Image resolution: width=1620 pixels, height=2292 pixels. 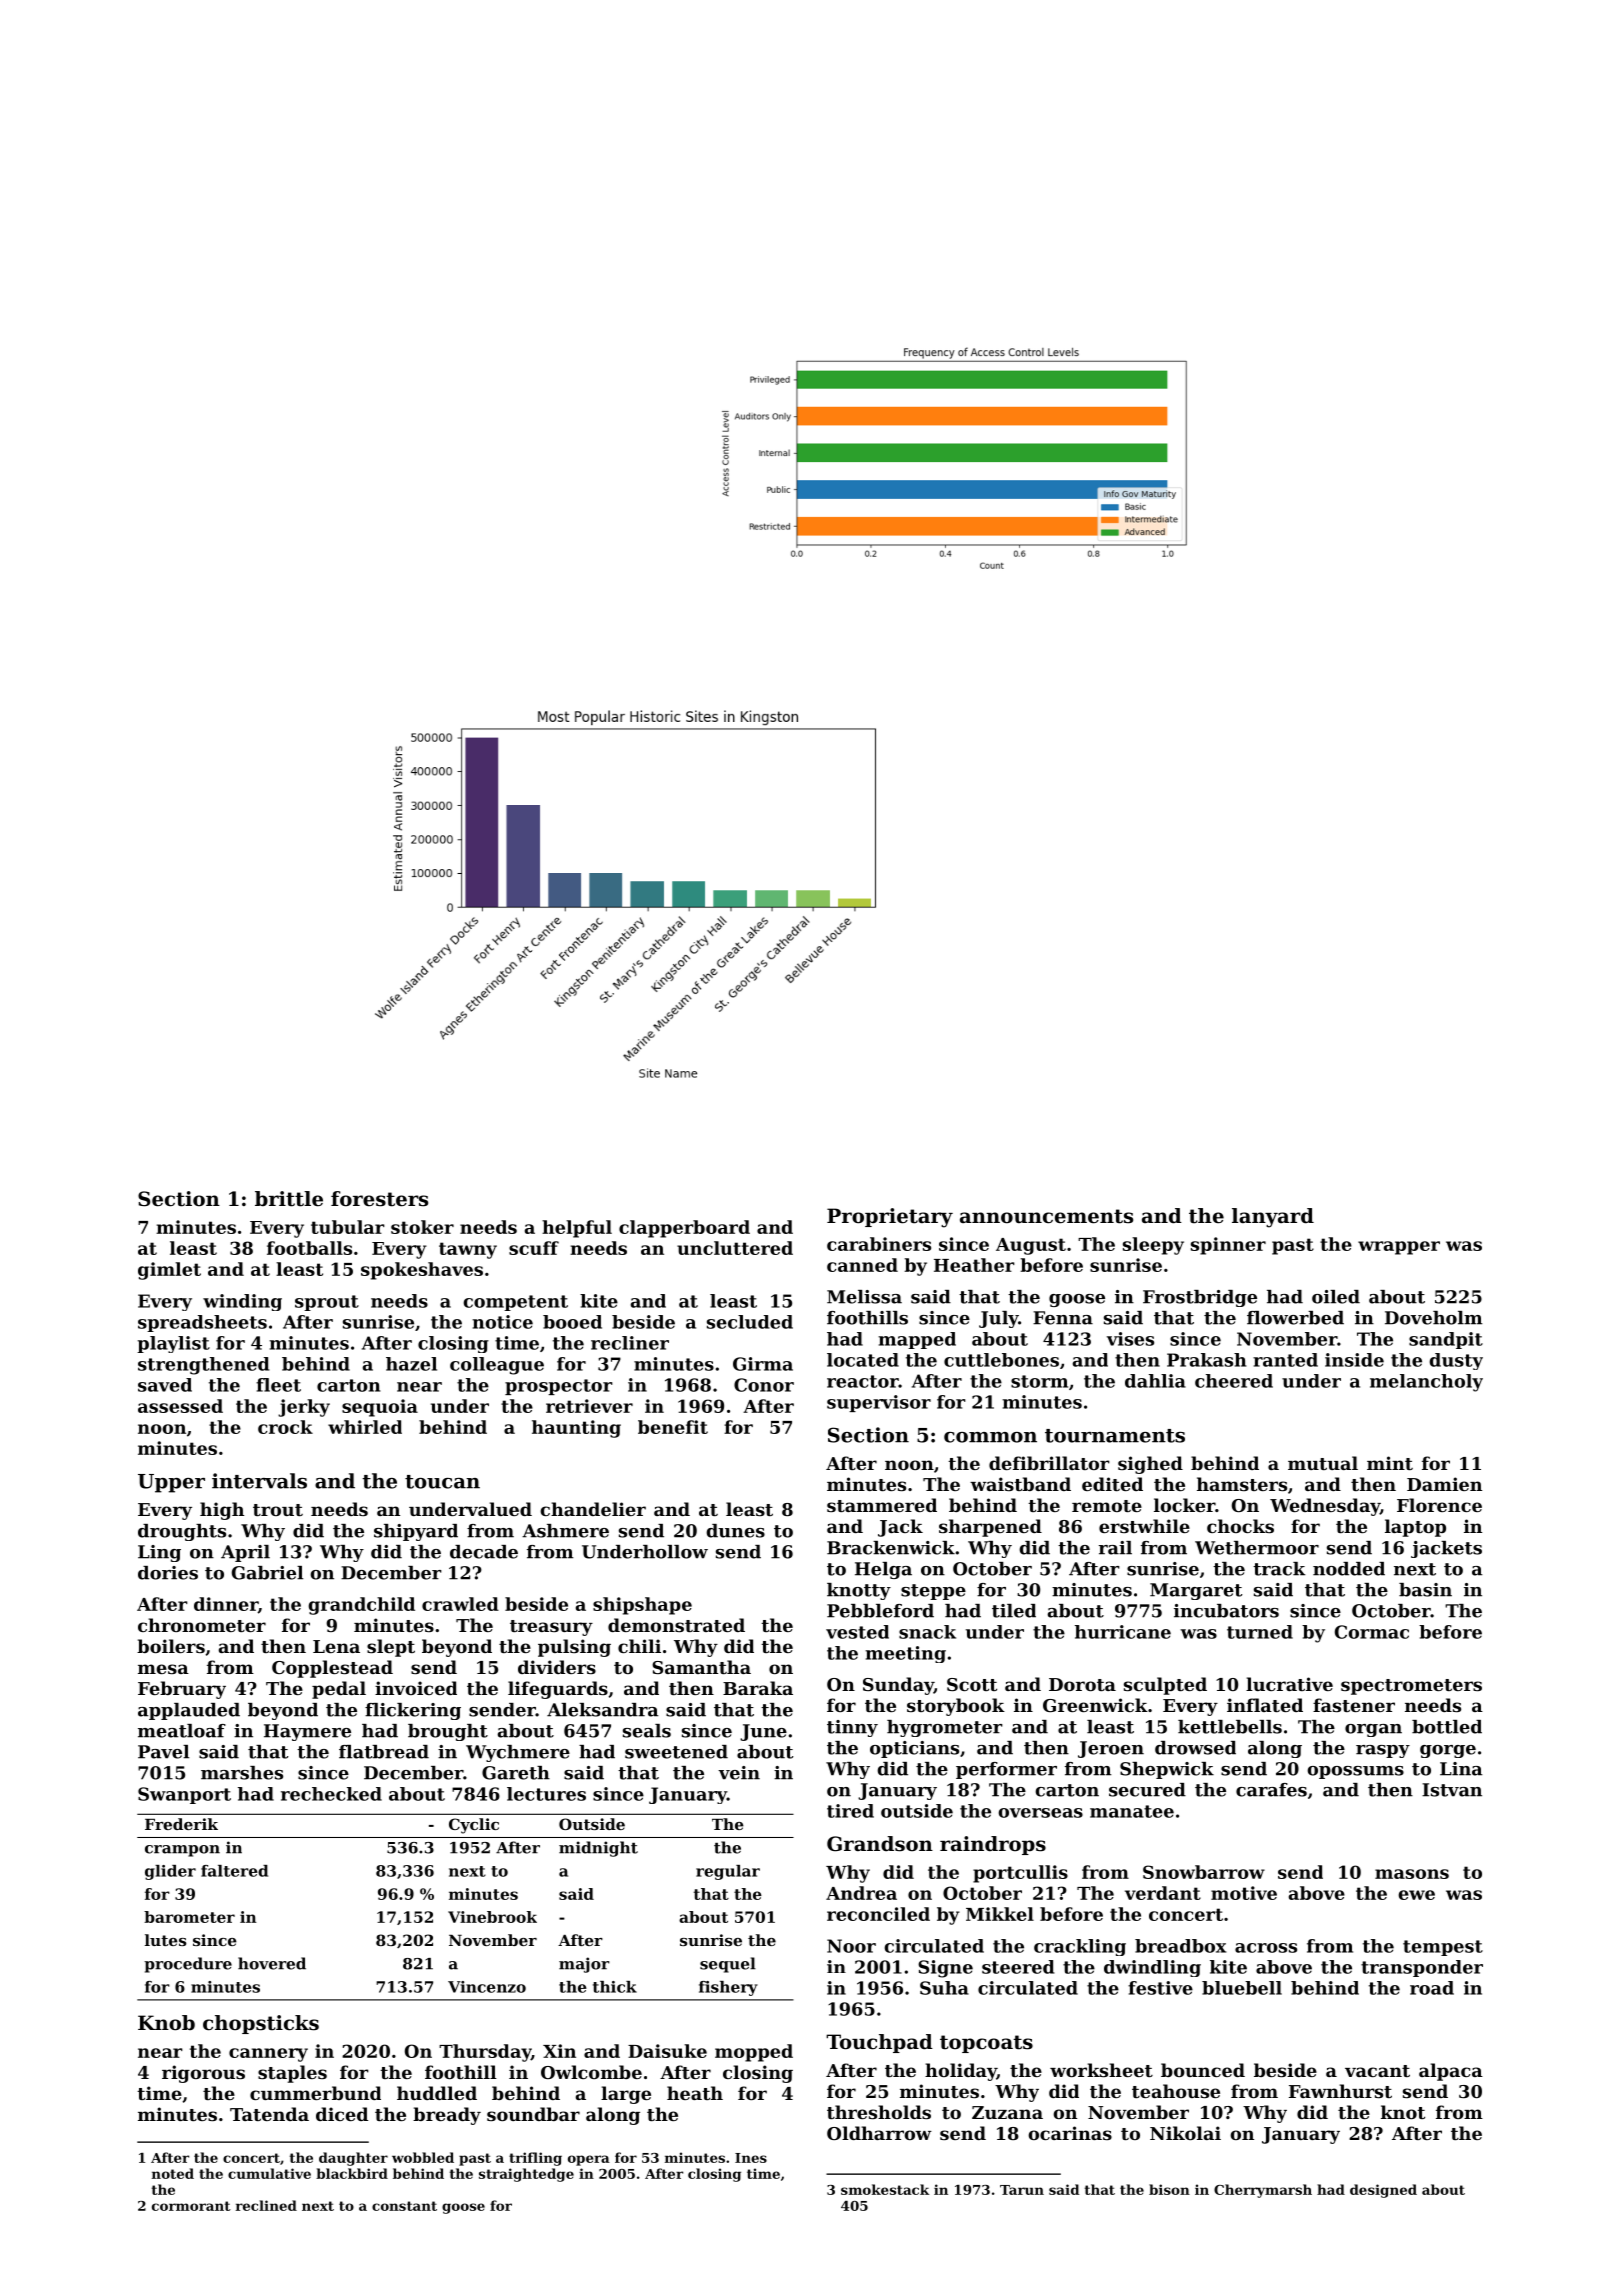 What do you see at coordinates (864, 1297) in the image?
I see `Melissa` at bounding box center [864, 1297].
